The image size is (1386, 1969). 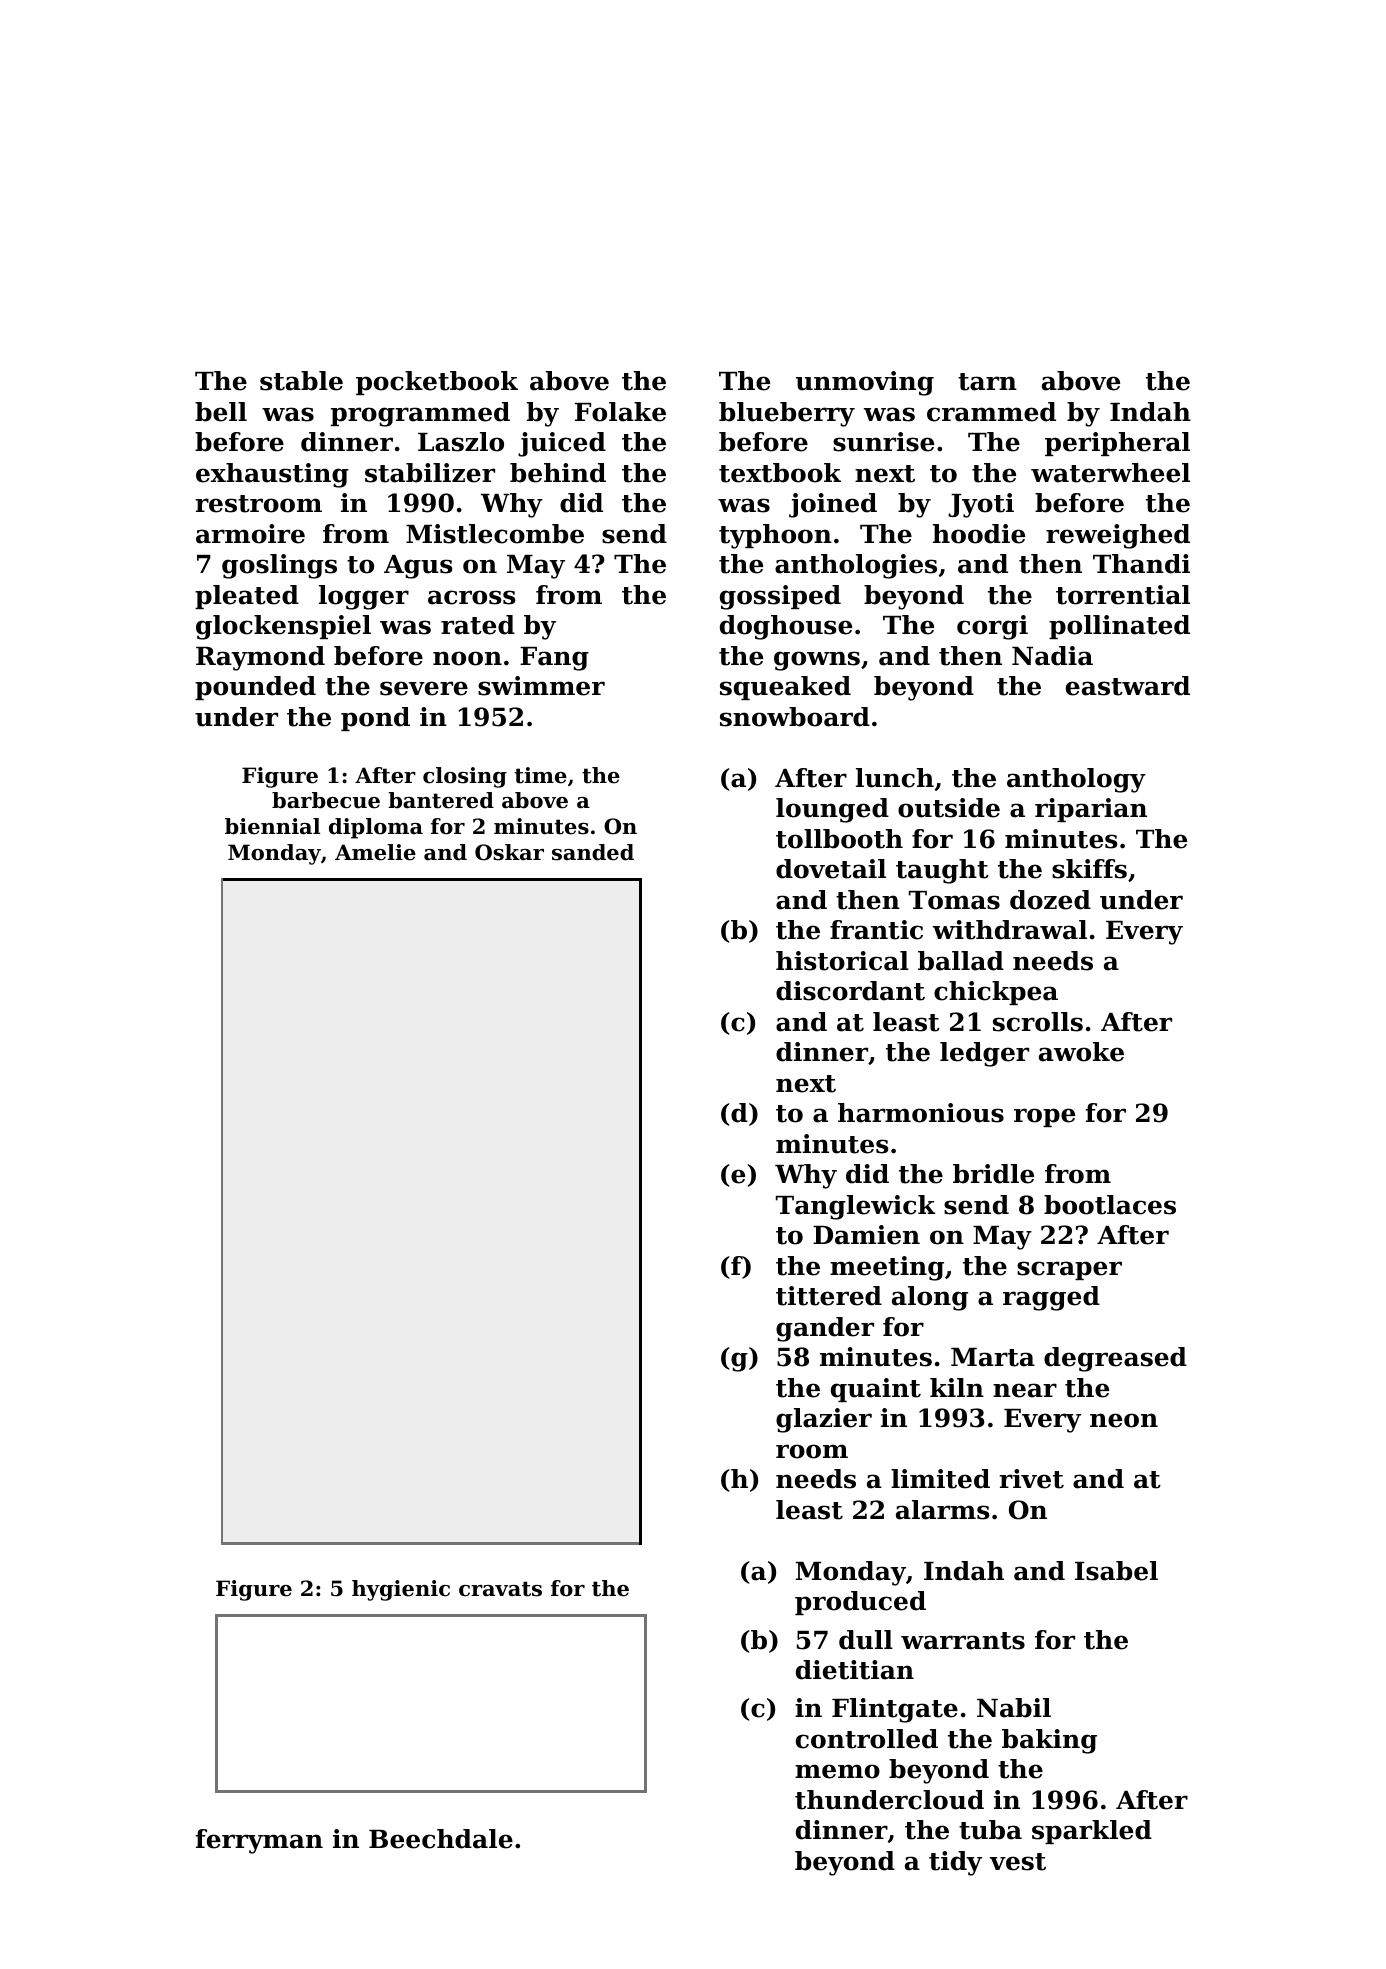 I want to click on hygienic, so click(x=401, y=1590).
